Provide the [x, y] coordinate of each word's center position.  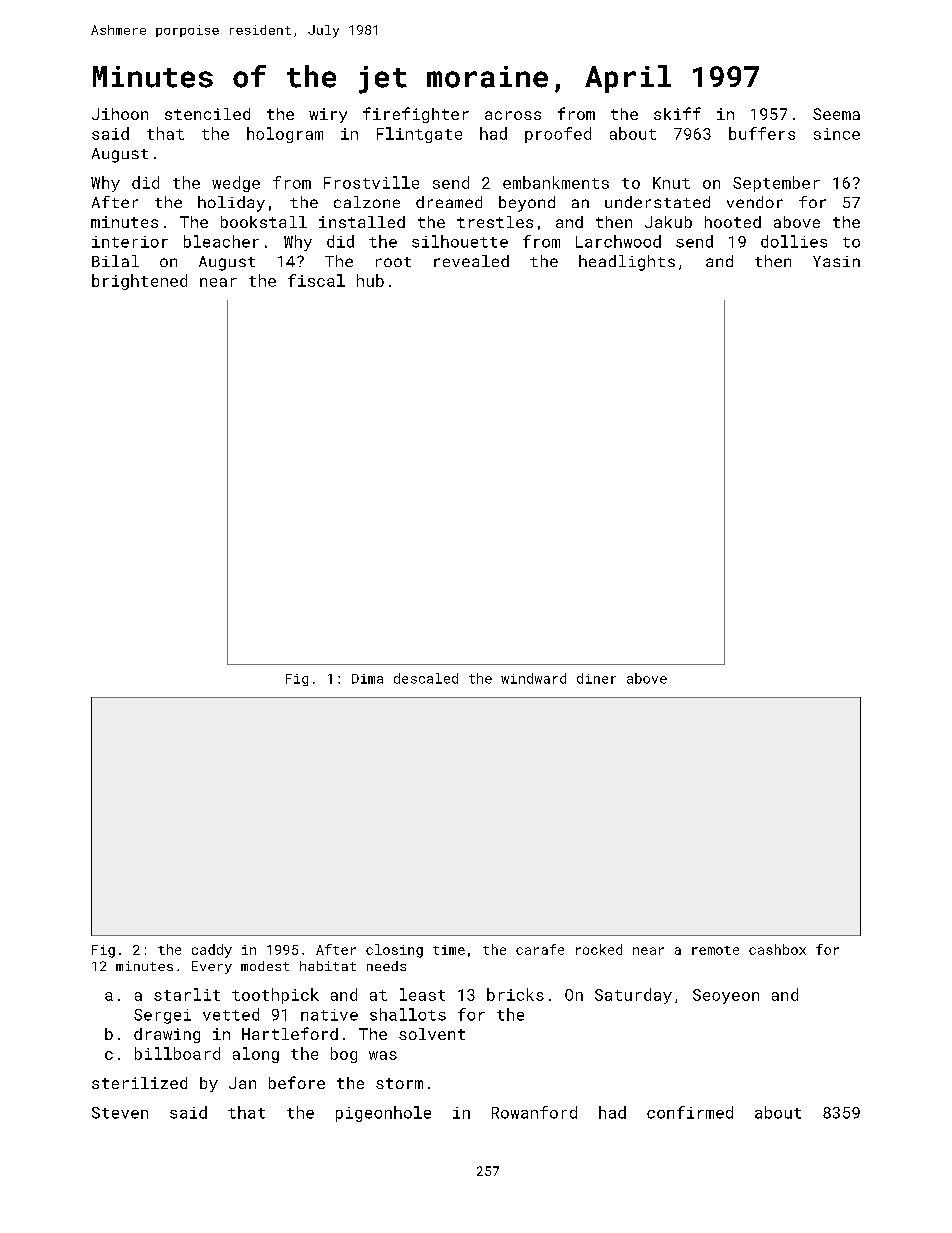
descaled [426, 678]
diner [596, 678]
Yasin [836, 261]
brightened [139, 282]
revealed [471, 261]
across [513, 115]
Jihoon [120, 114]
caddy [212, 951]
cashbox [777, 949]
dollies [794, 241]
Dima [367, 679]
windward [533, 678]
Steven [120, 1113]
